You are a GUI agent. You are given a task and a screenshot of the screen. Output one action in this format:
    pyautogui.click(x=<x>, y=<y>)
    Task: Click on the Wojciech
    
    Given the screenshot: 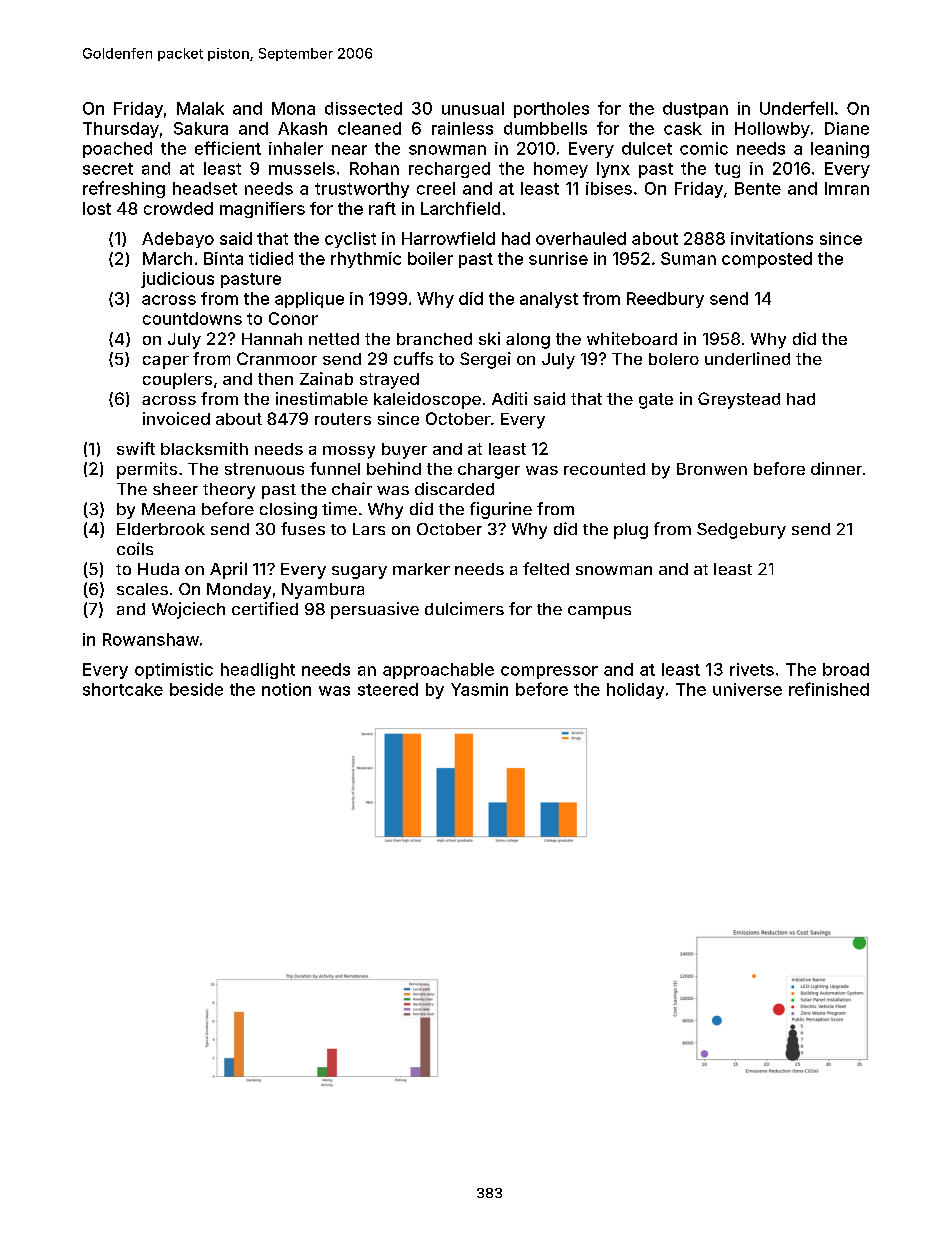 What is the action you would take?
    pyautogui.click(x=188, y=610)
